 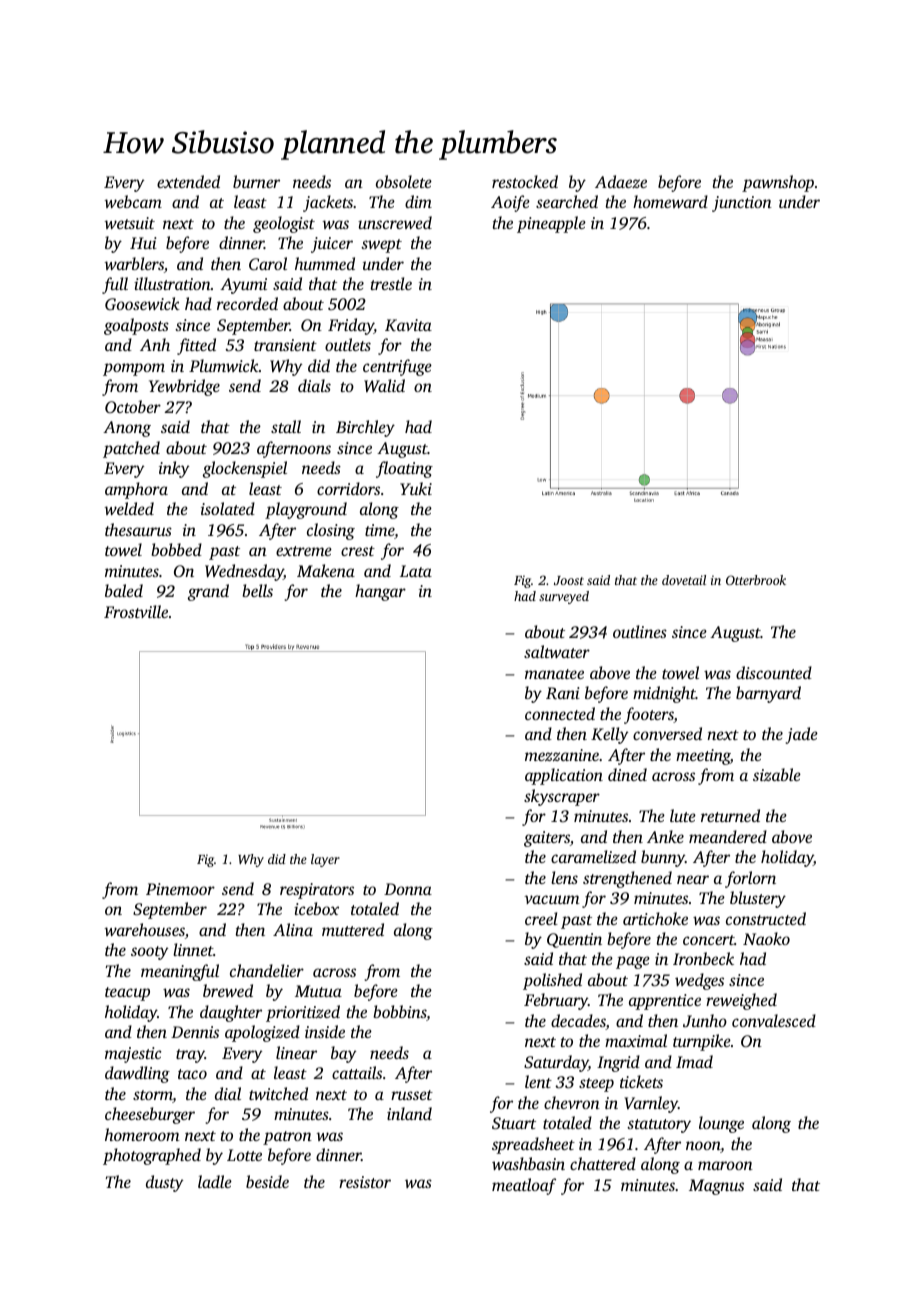 I want to click on baled, so click(x=124, y=590).
